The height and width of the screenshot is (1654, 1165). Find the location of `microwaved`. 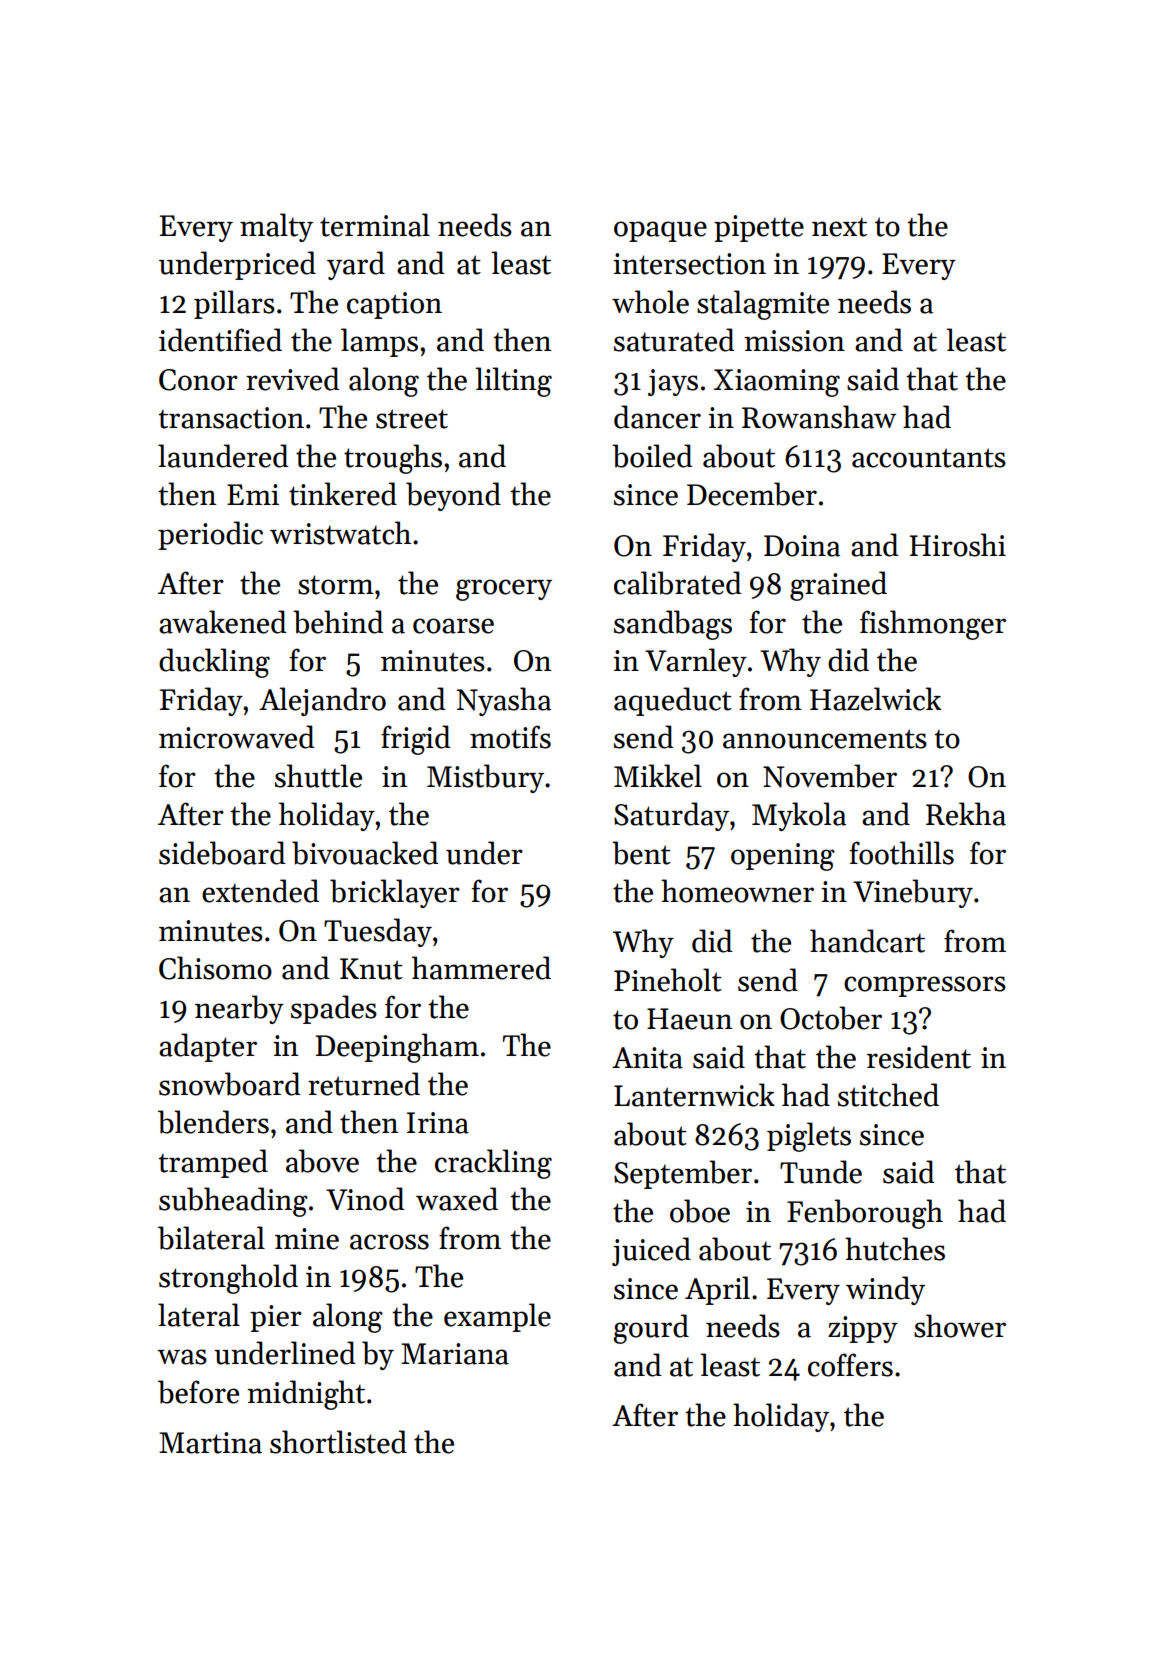

microwaved is located at coordinates (237, 737).
